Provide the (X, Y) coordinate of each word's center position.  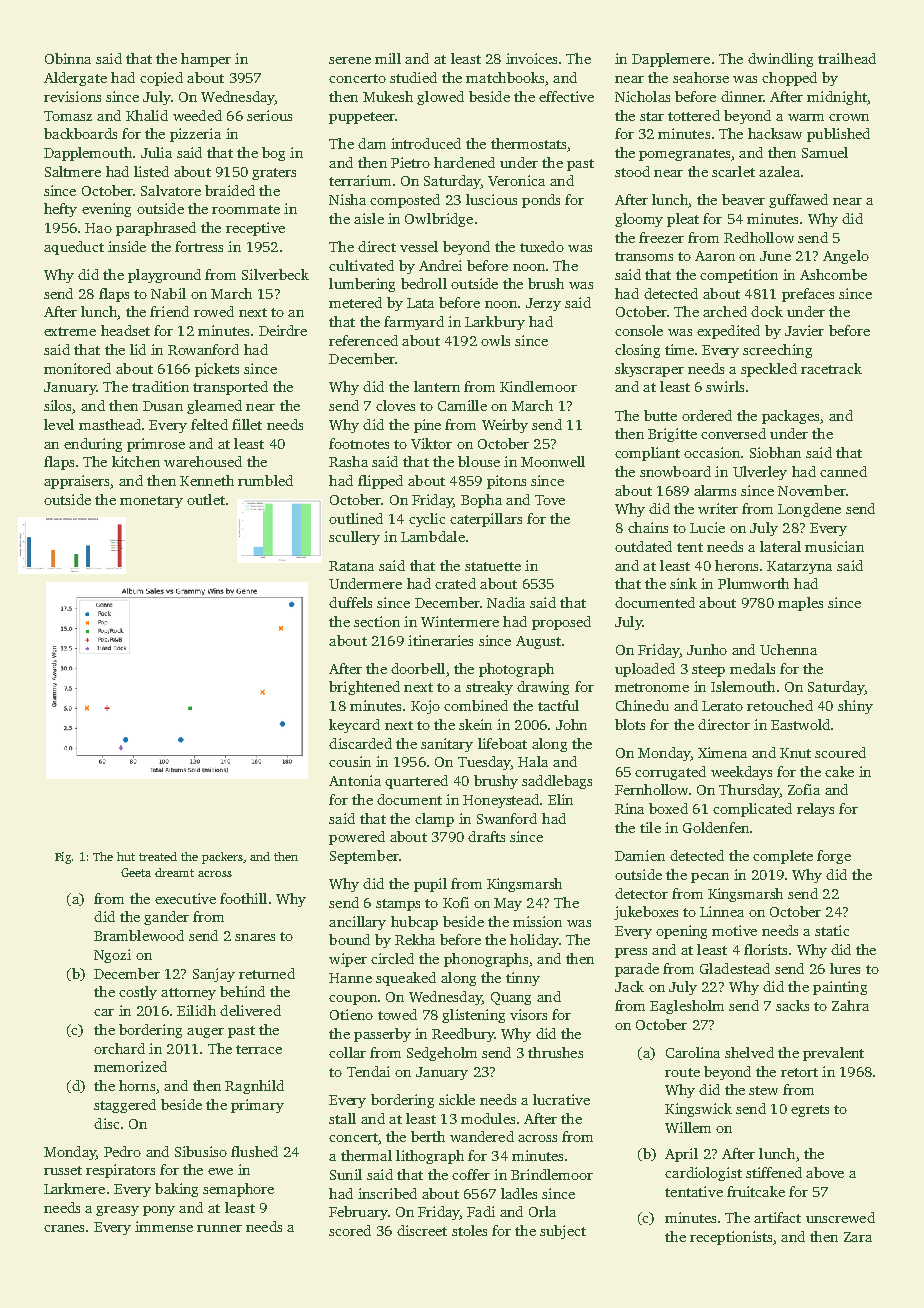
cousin (350, 761)
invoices (531, 58)
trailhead (847, 58)
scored (350, 1230)
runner (219, 1228)
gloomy (639, 220)
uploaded (645, 670)
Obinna (68, 58)
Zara (858, 1237)
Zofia (804, 789)
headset (125, 330)
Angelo (846, 257)
